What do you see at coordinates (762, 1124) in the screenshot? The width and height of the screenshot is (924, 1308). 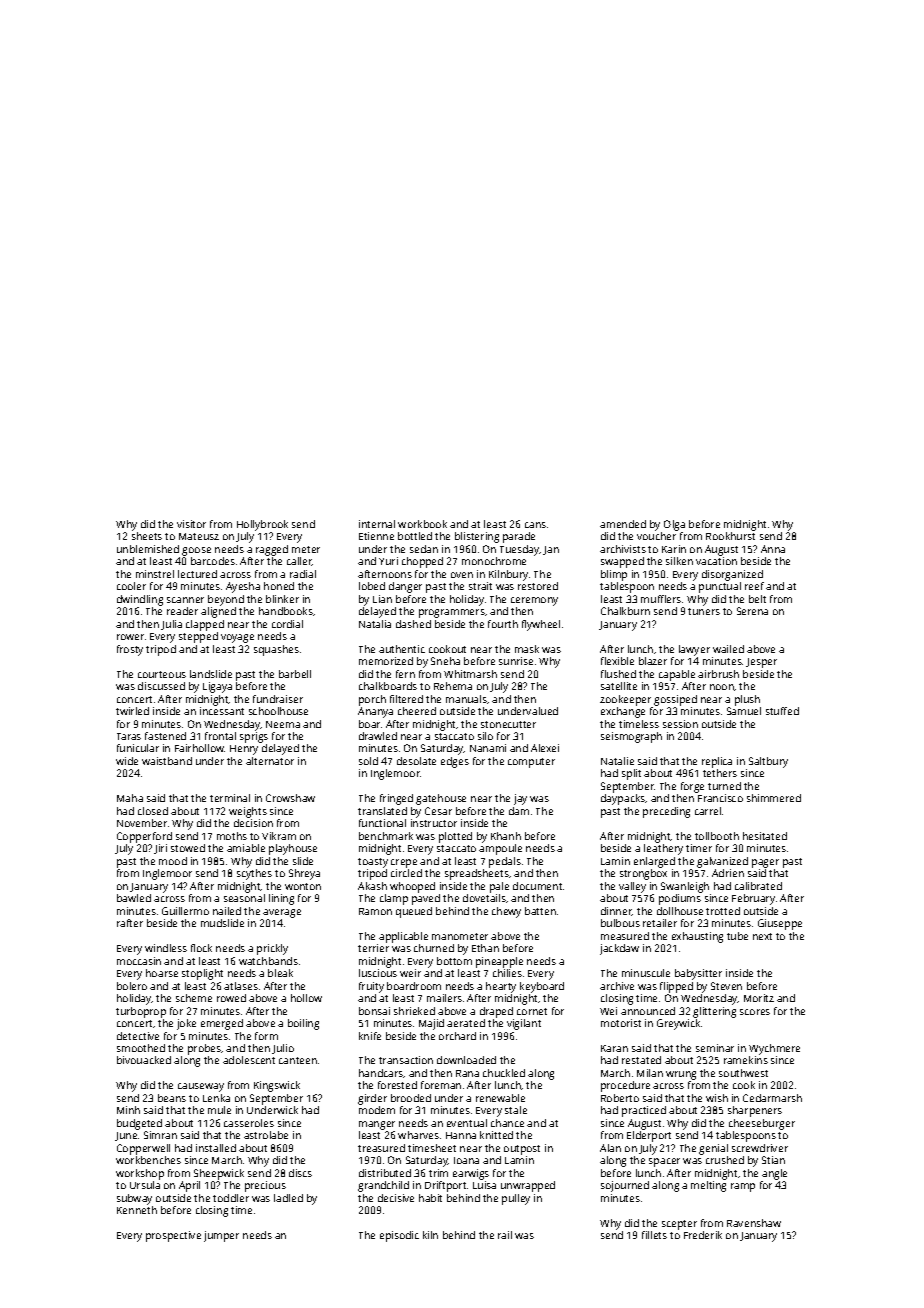 I see `cheeseburger` at bounding box center [762, 1124].
